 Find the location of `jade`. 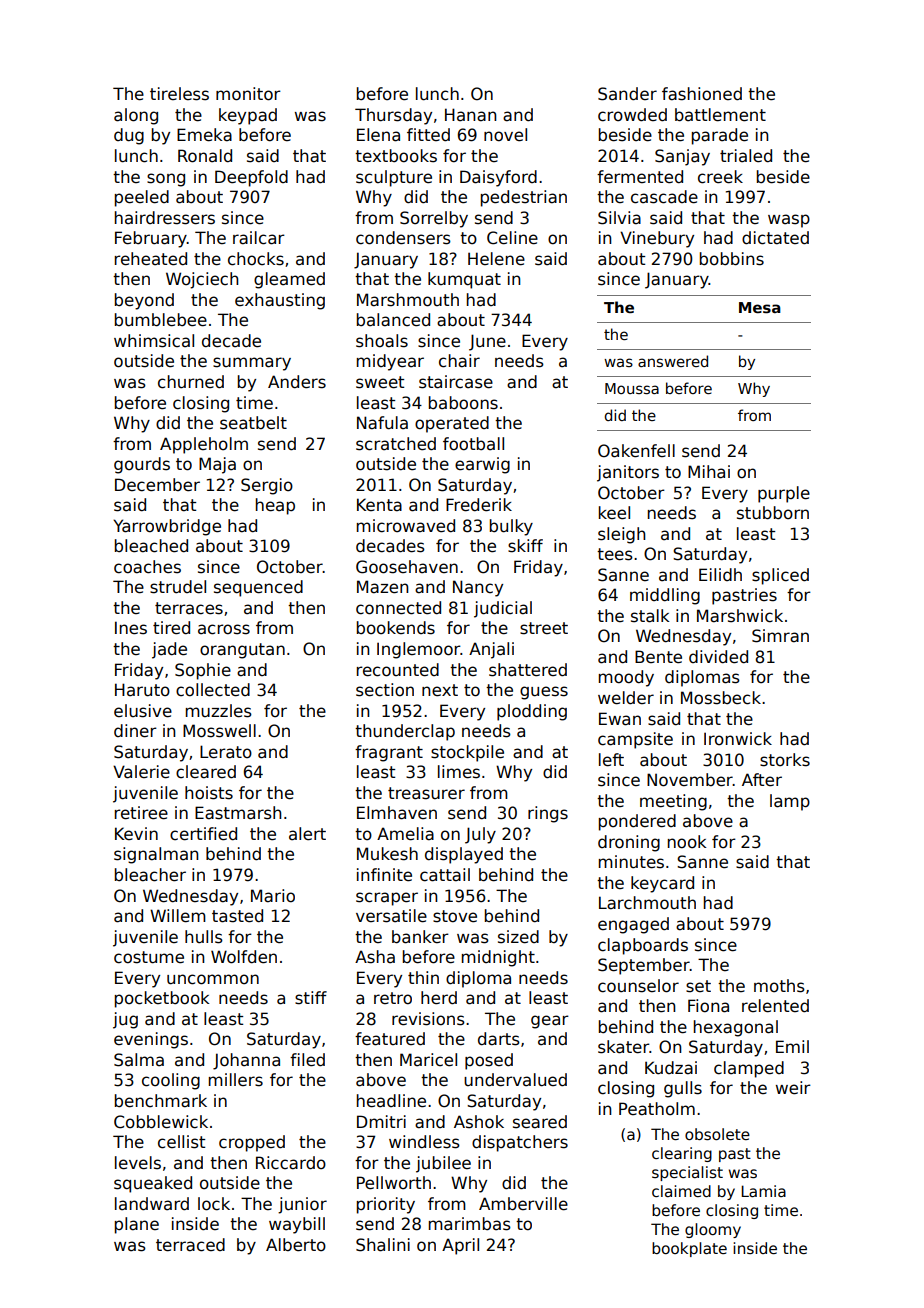

jade is located at coordinates (169, 650).
